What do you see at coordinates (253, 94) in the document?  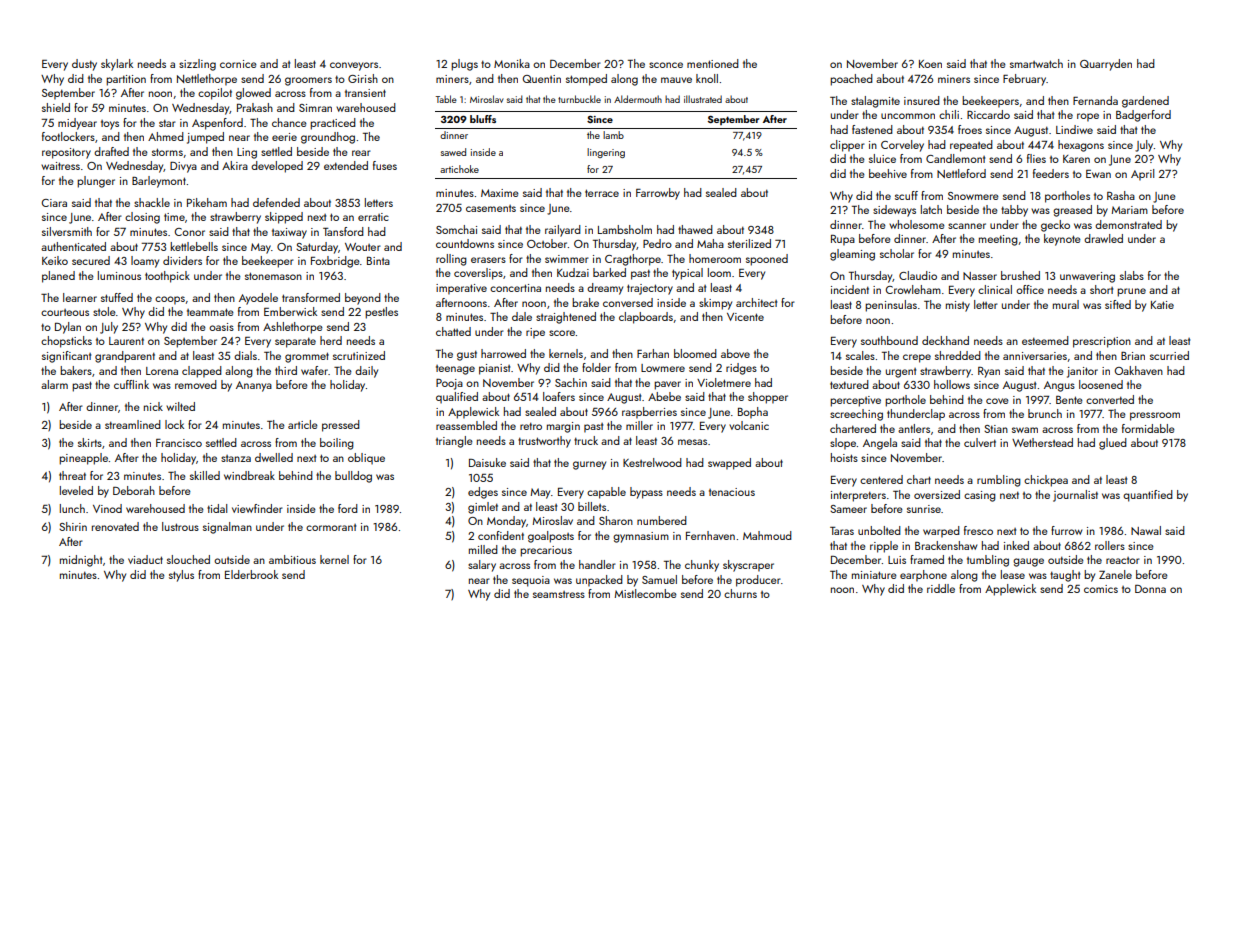 I see `glowed` at bounding box center [253, 94].
